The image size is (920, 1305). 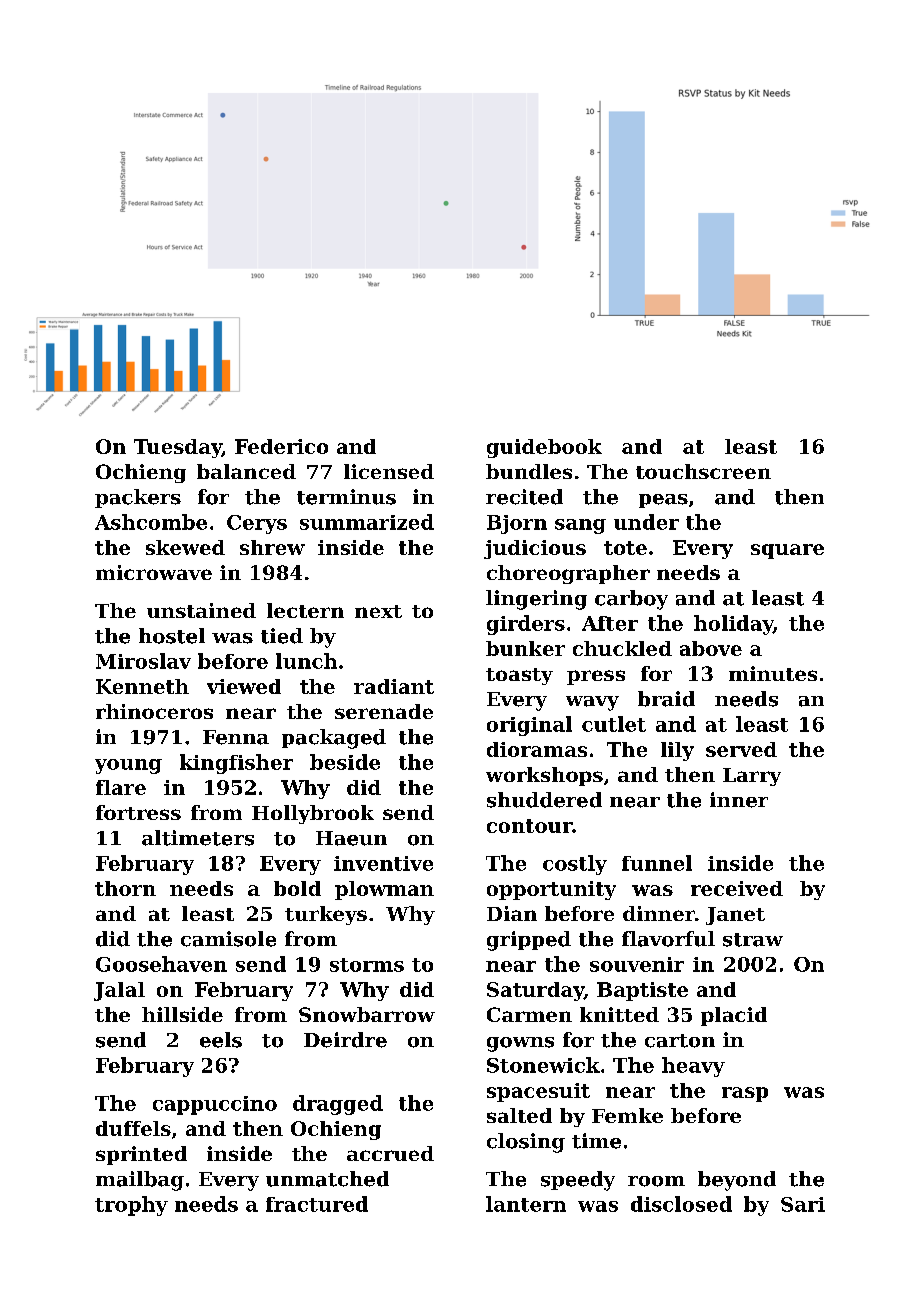 What do you see at coordinates (666, 699) in the page?
I see `braid` at bounding box center [666, 699].
